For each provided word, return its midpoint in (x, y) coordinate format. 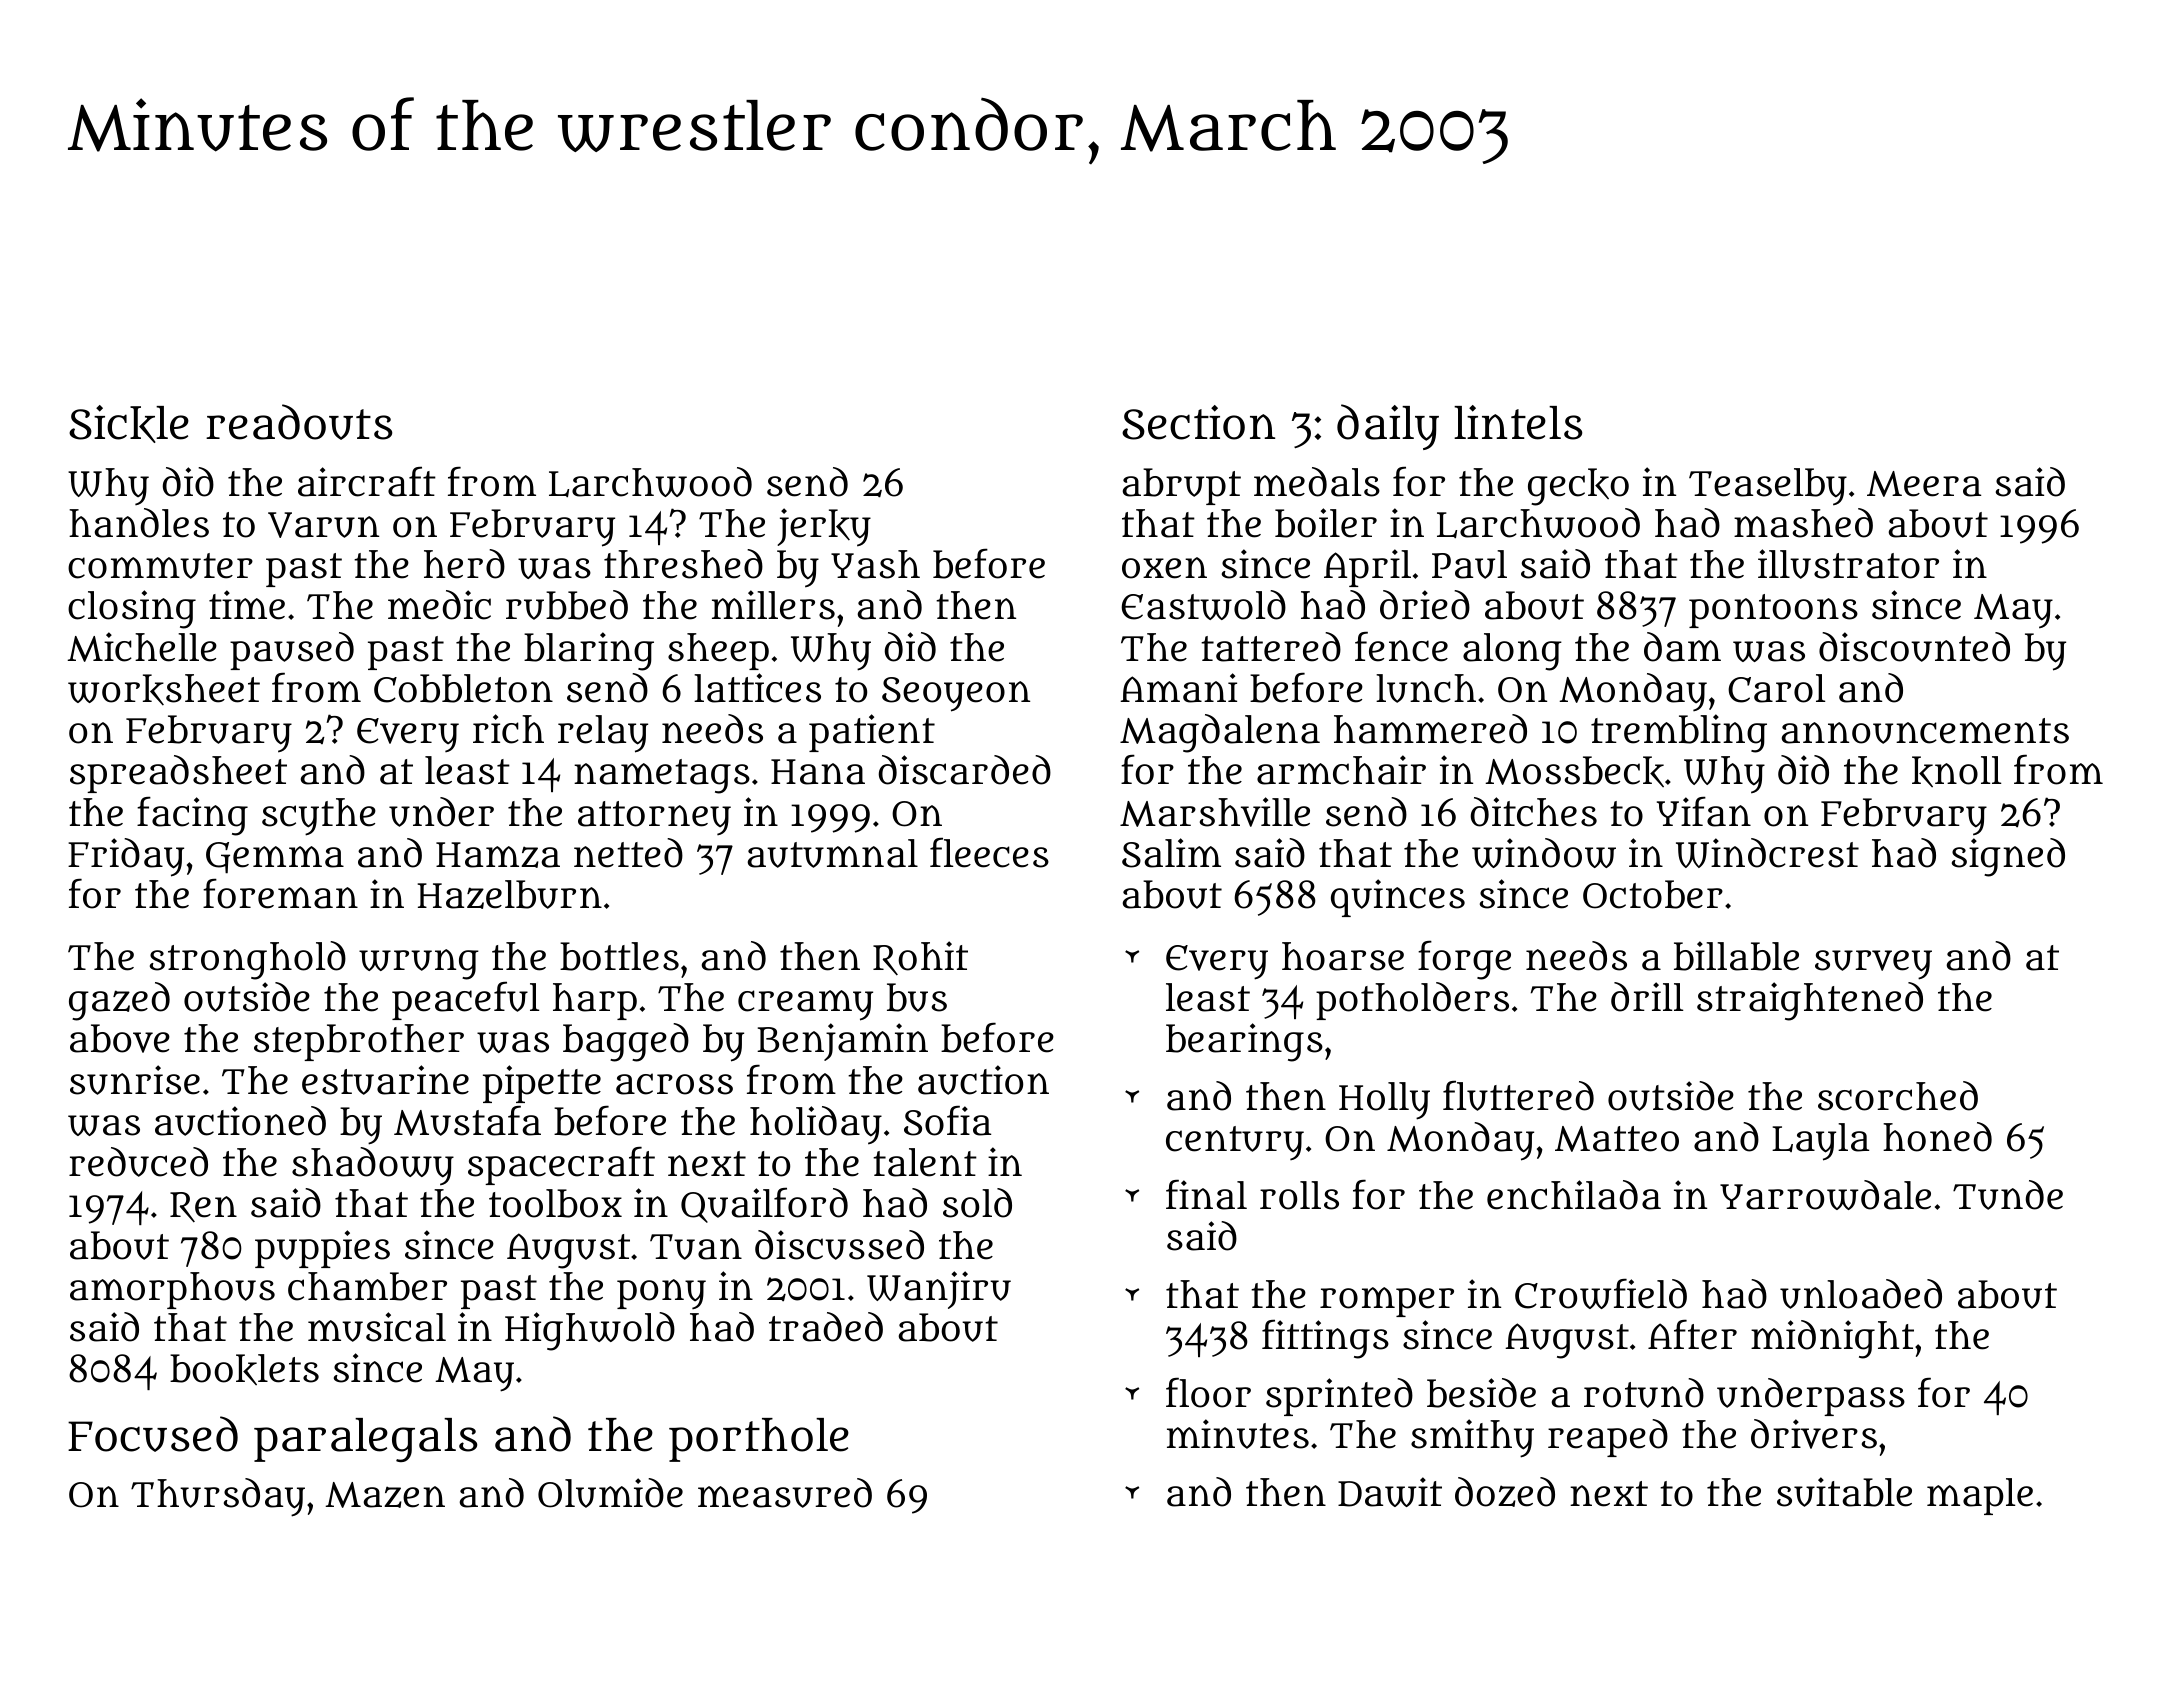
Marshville (1215, 812)
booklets (244, 1369)
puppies (322, 1249)
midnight (1832, 1339)
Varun (323, 525)
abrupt (1182, 486)
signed (2008, 857)
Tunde (2008, 1195)
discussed (839, 1245)
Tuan (696, 1247)
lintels (1518, 422)
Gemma (275, 858)
